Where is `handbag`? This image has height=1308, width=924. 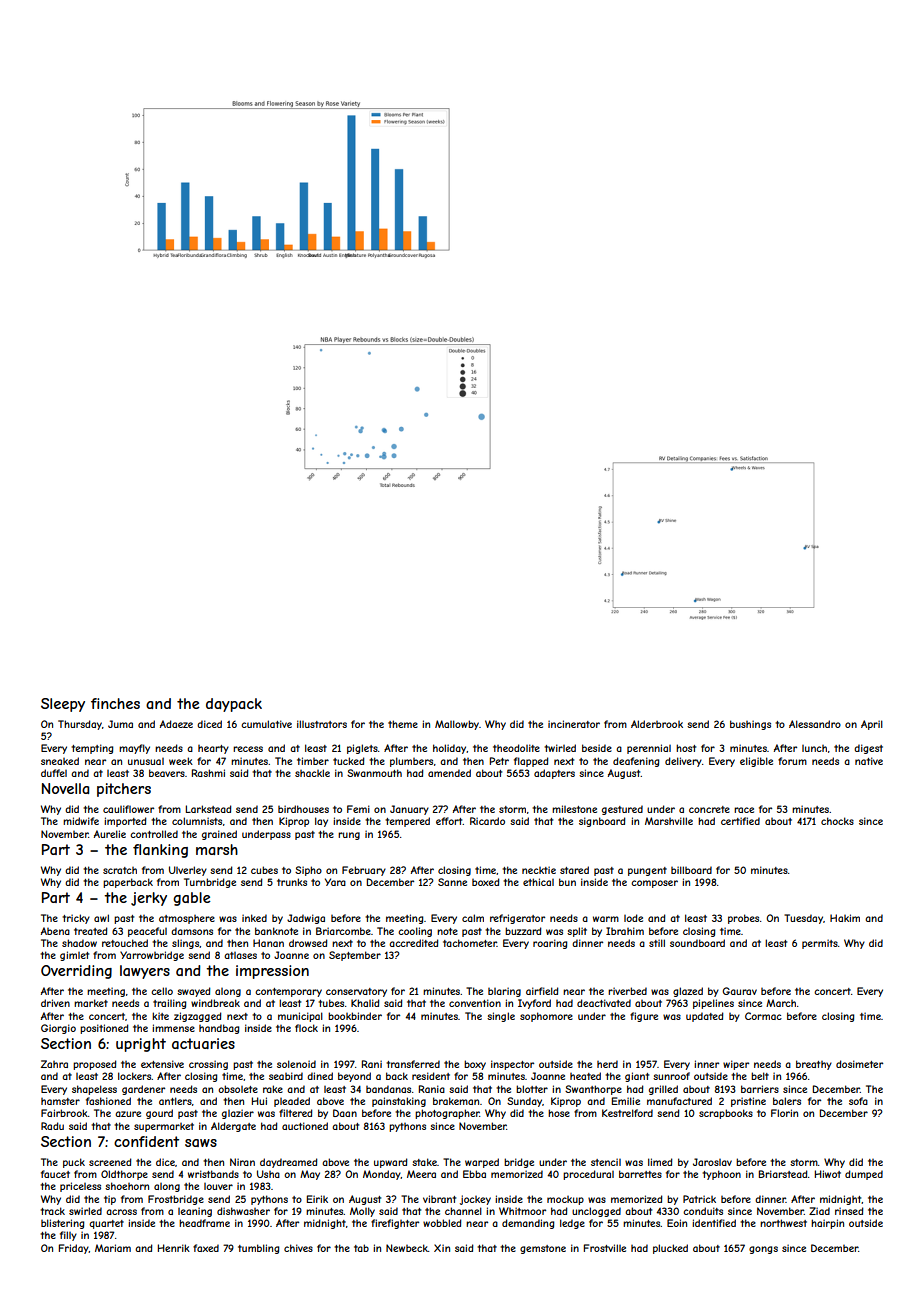 handbag is located at coordinates (219, 1029).
